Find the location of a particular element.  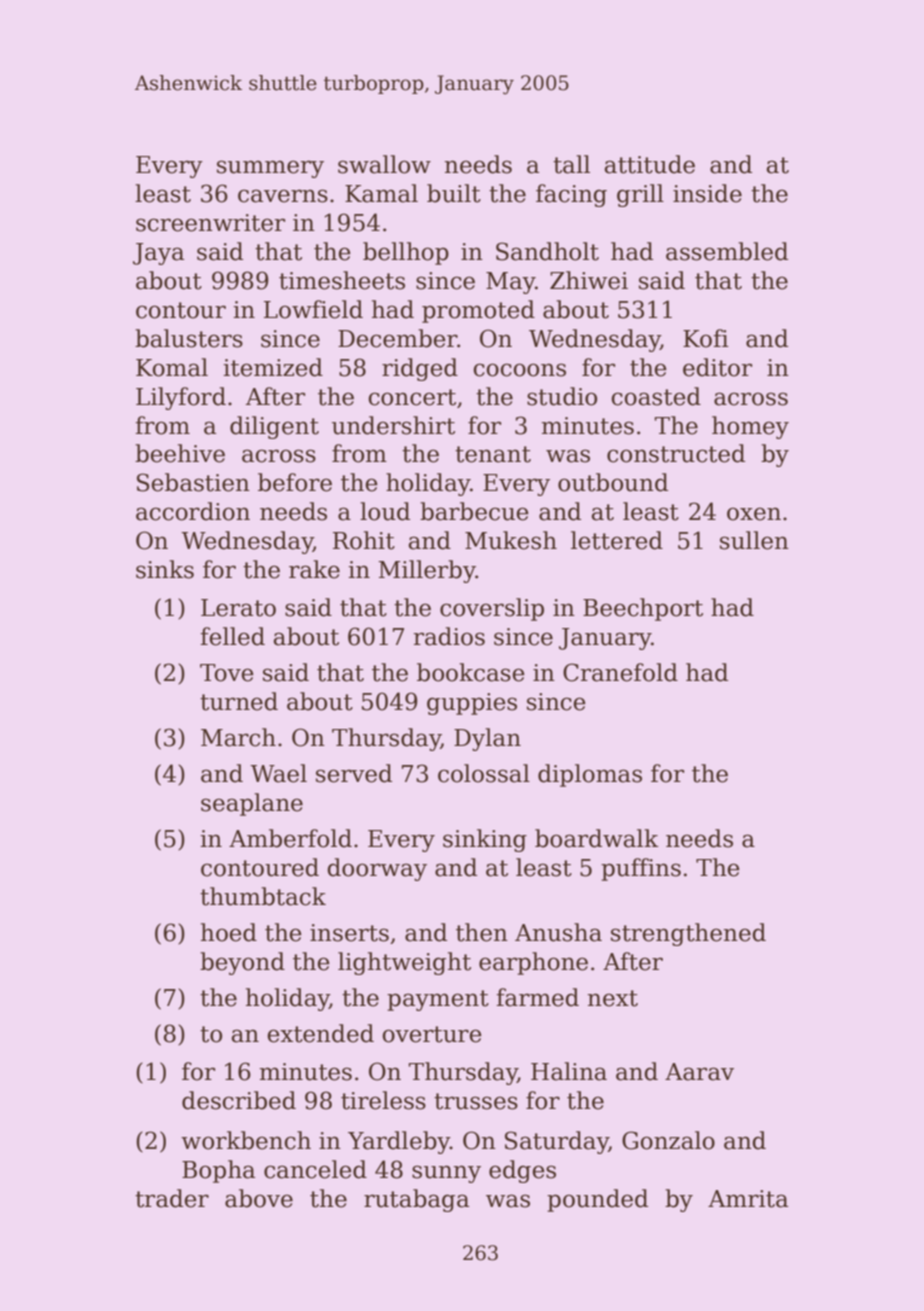

workbench is located at coordinates (246, 1140).
